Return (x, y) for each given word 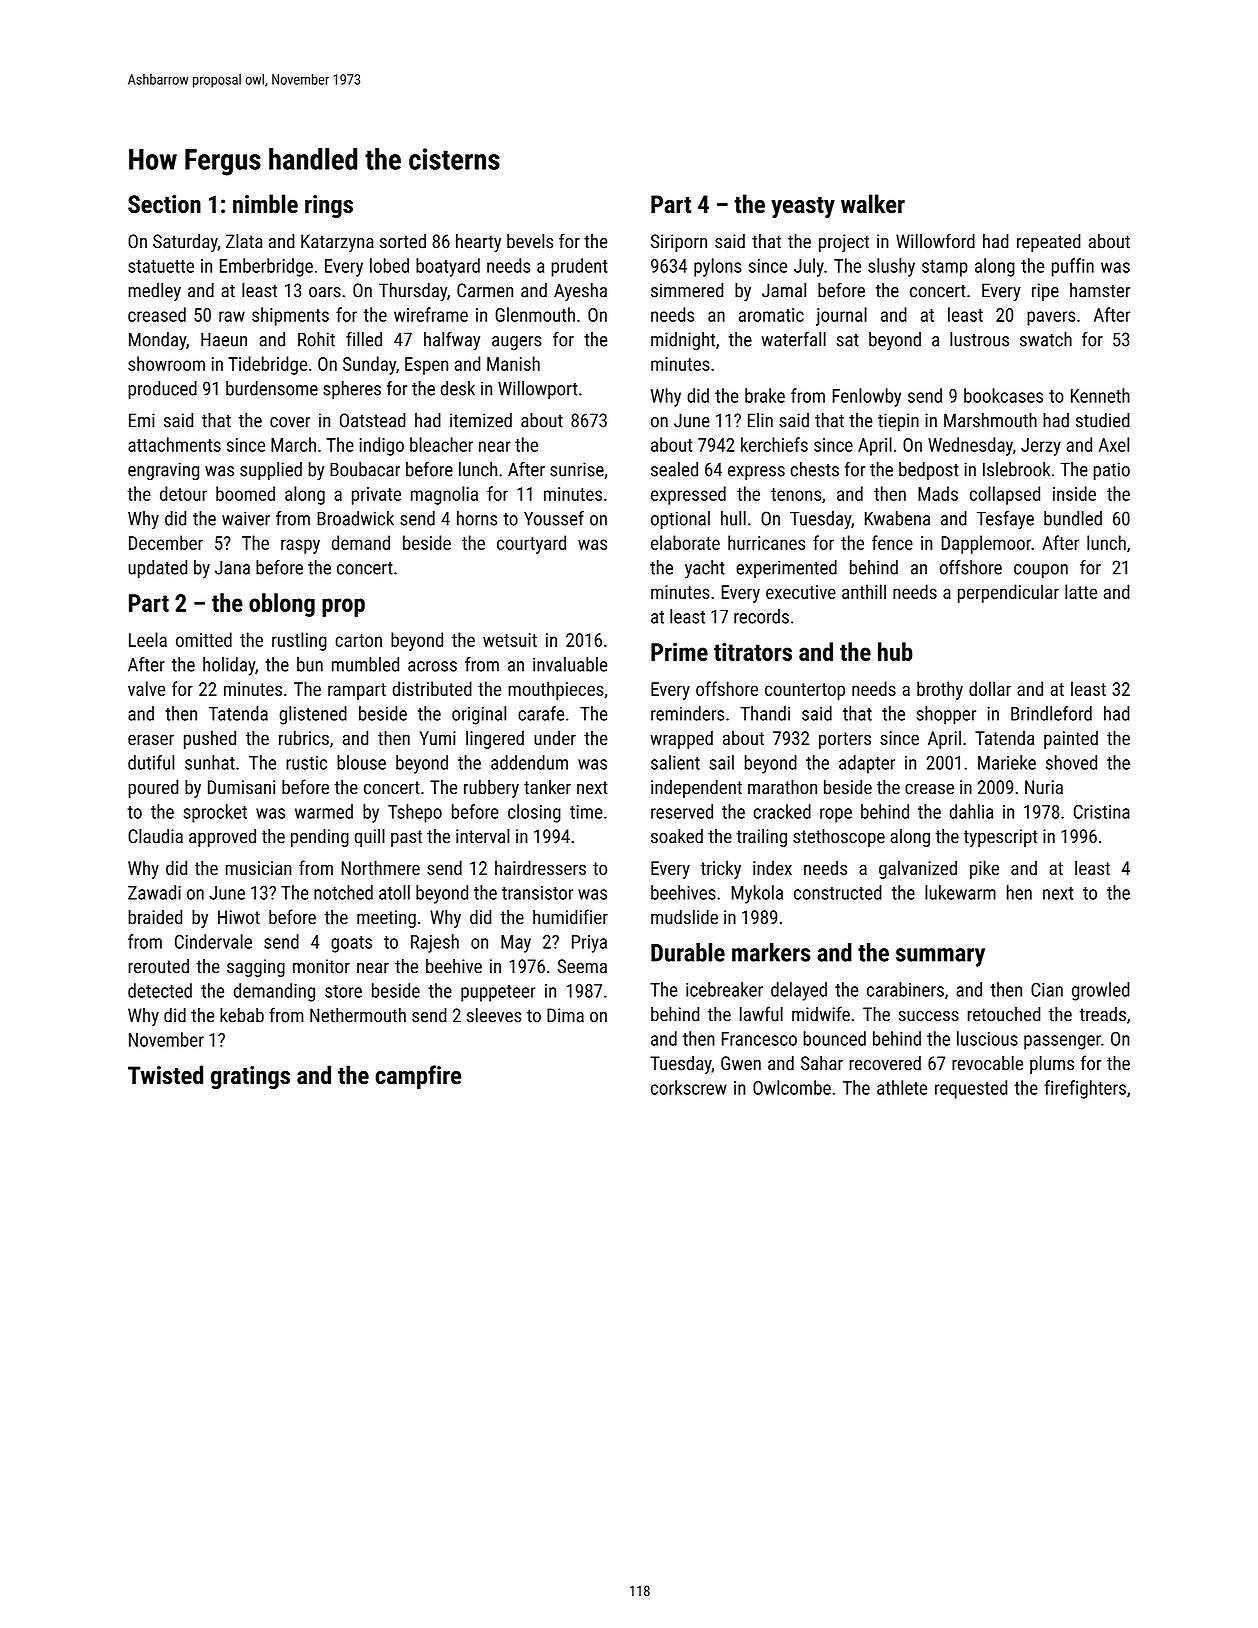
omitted (204, 639)
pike (984, 869)
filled (364, 339)
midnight (683, 341)
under (555, 737)
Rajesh (435, 943)
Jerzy (1041, 447)
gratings (250, 1077)
